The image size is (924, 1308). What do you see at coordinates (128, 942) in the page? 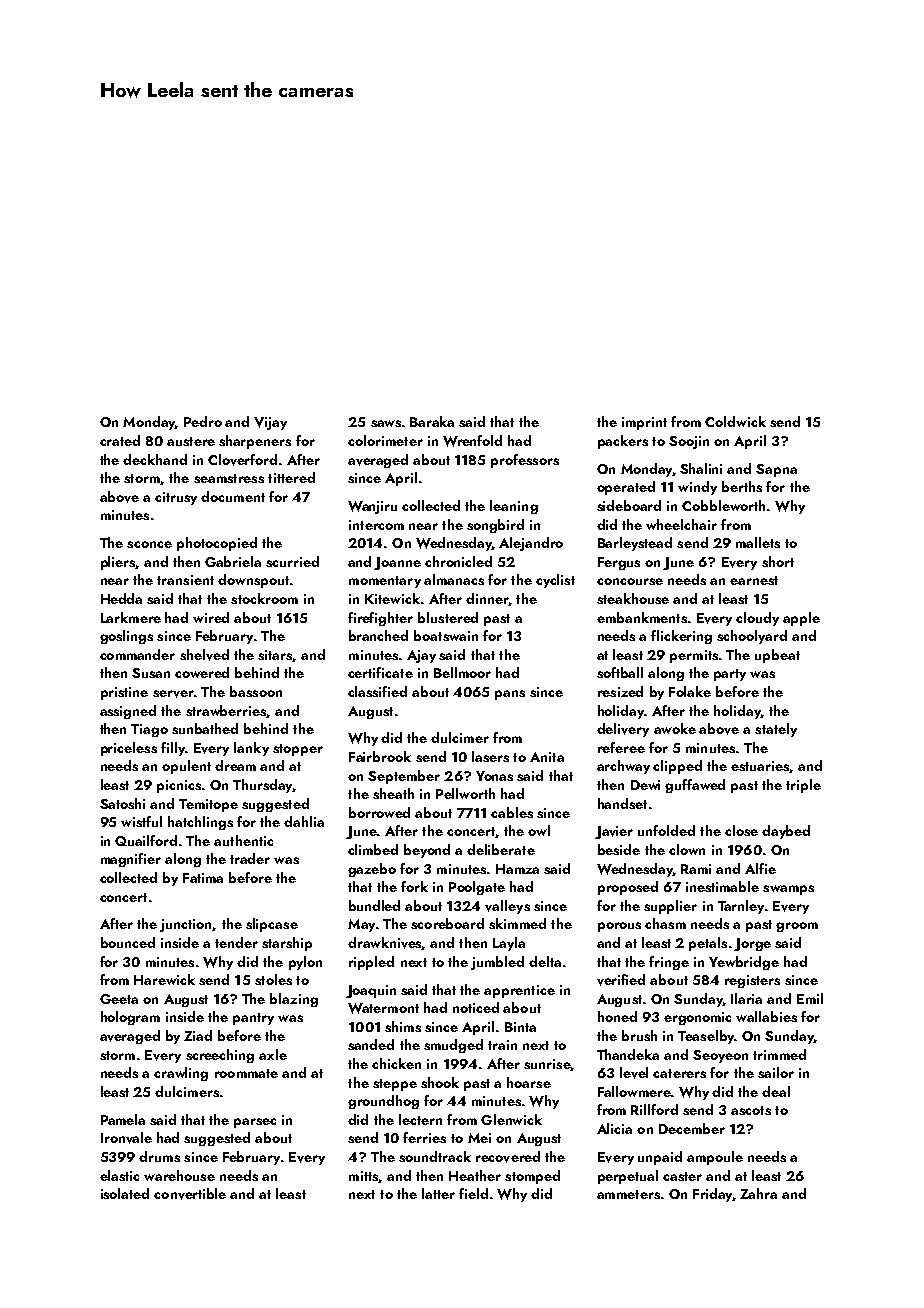
I see `bounced` at bounding box center [128, 942].
